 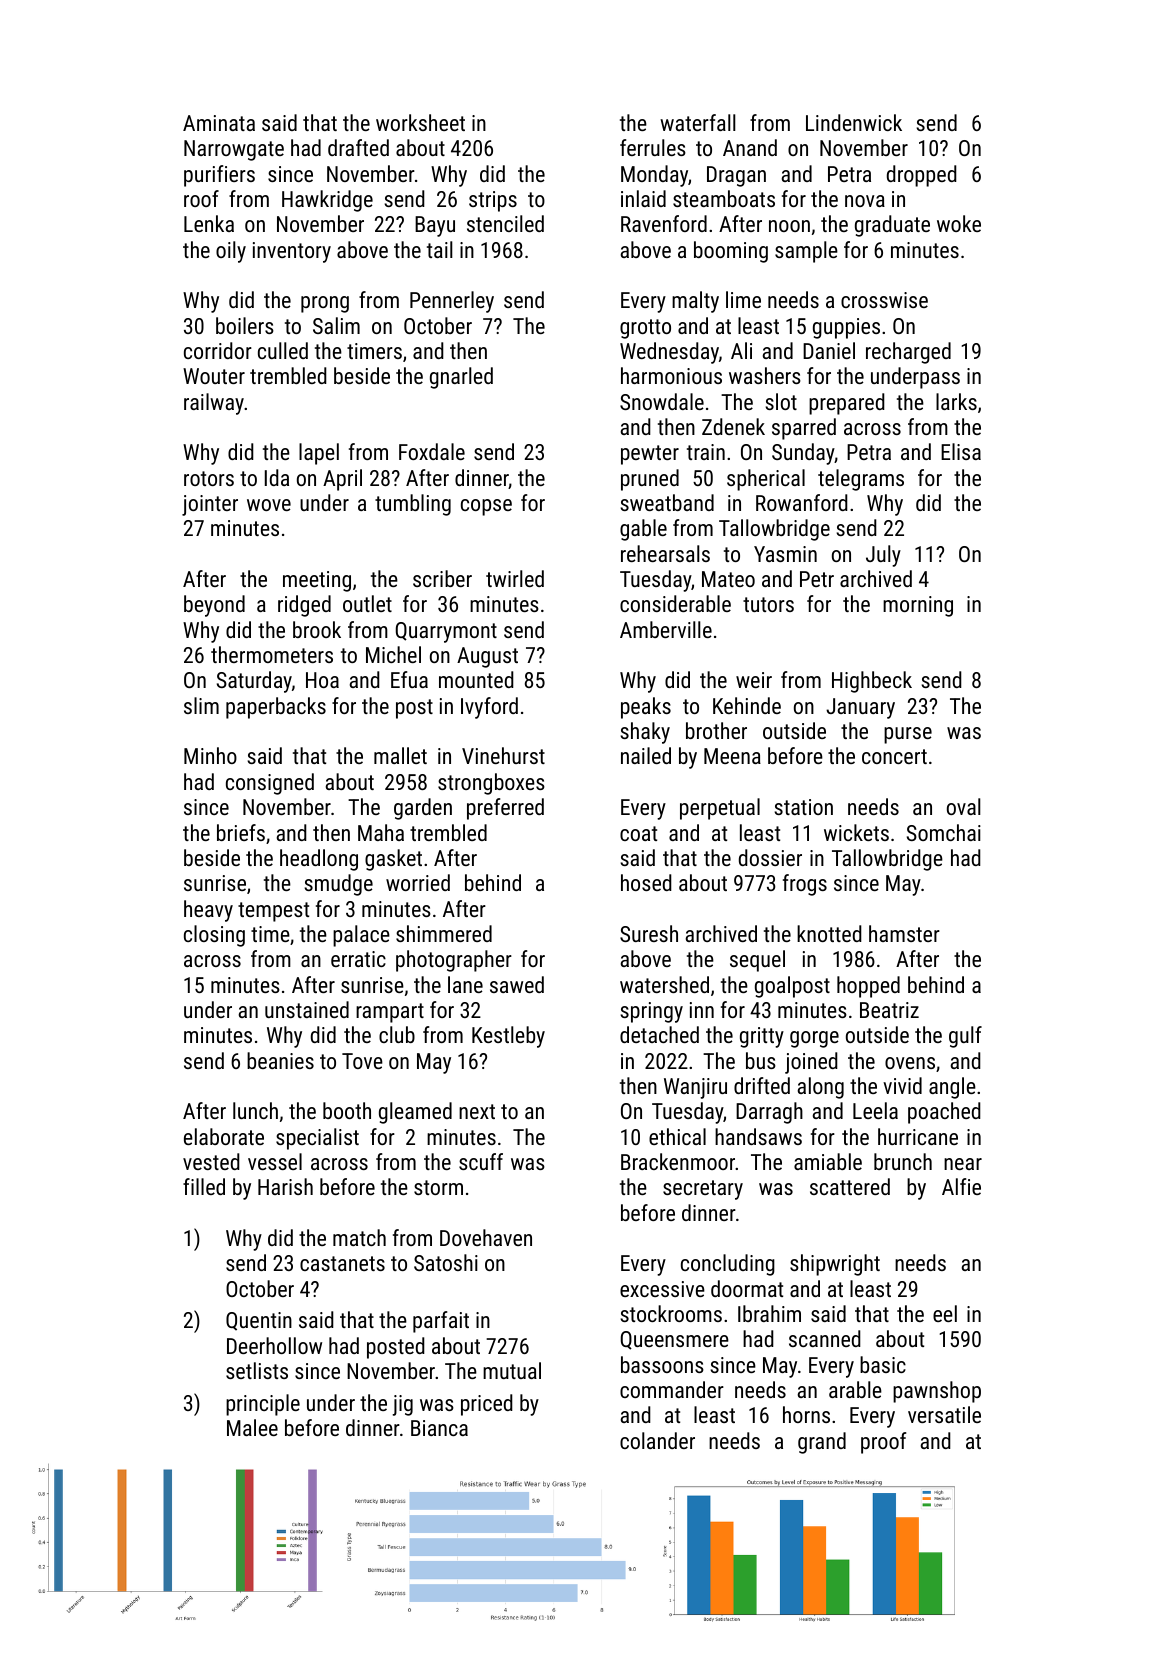 I want to click on Bayu, so click(x=435, y=226).
